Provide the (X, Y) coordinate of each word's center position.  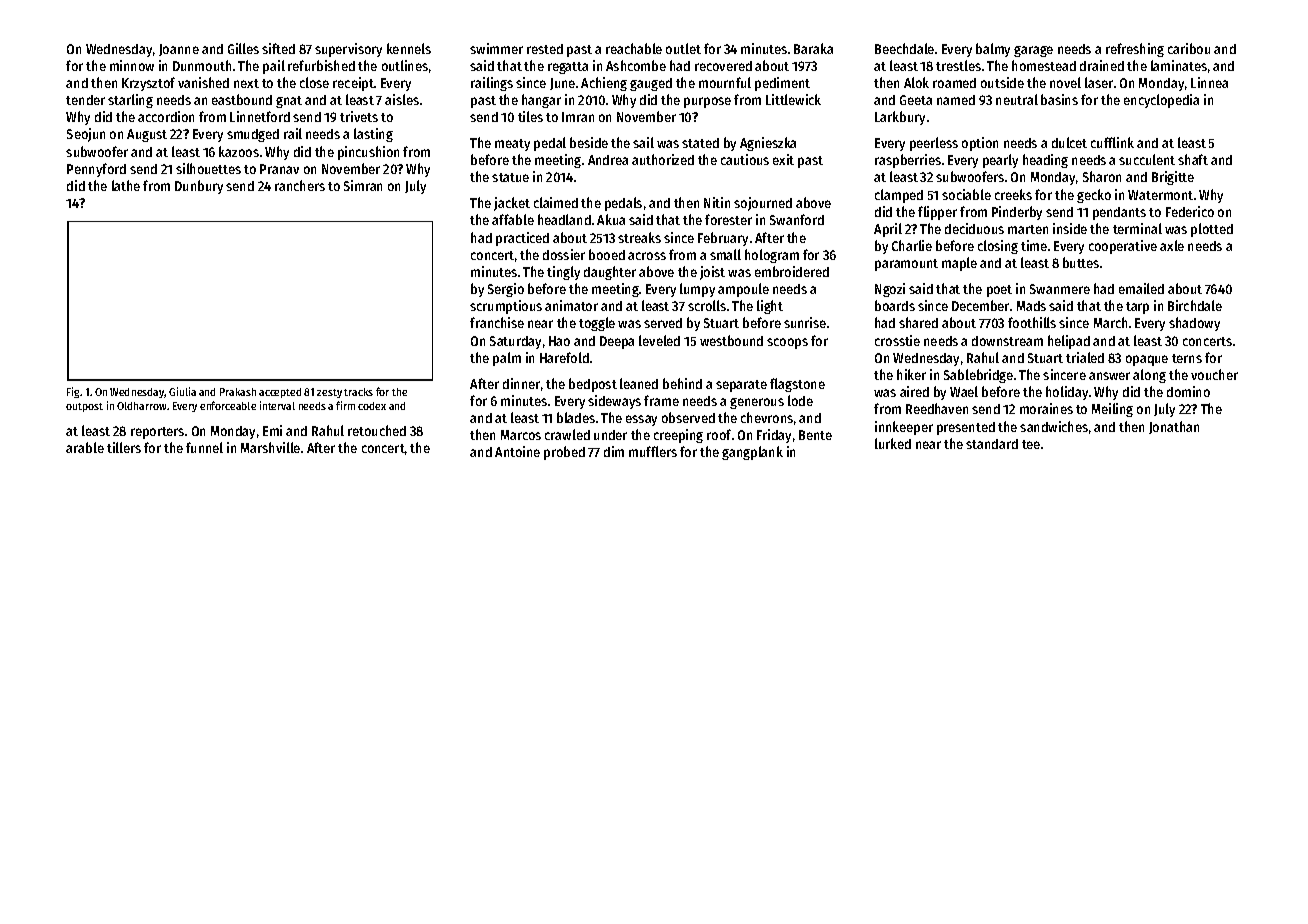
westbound (731, 340)
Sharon (1102, 176)
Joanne (179, 50)
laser (1099, 82)
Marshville (270, 447)
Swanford (797, 219)
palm (507, 359)
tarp (1137, 308)
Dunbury (199, 187)
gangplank (752, 453)
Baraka (813, 48)
